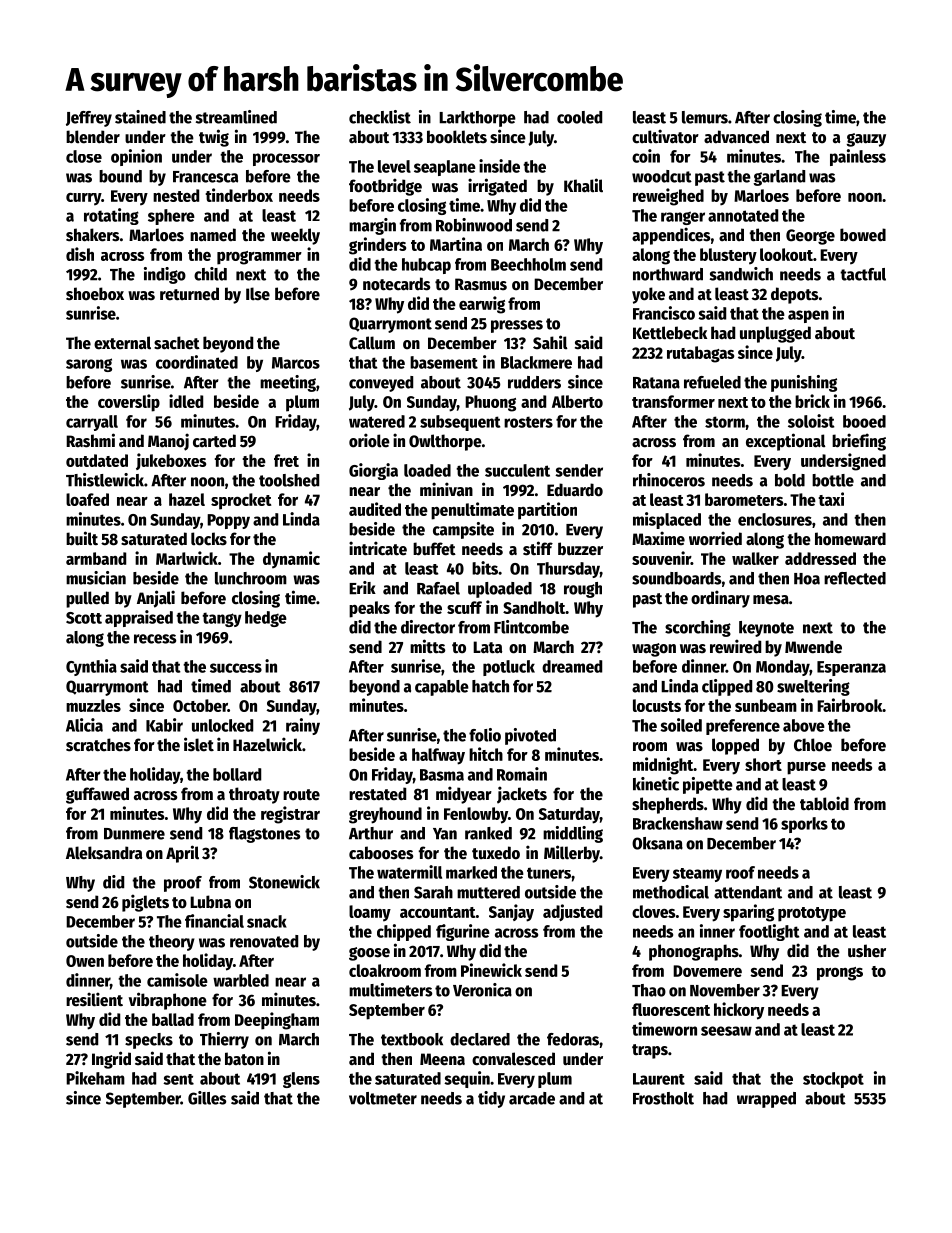  Describe the element at coordinates (491, 970) in the screenshot. I see `Pinewick` at that location.
